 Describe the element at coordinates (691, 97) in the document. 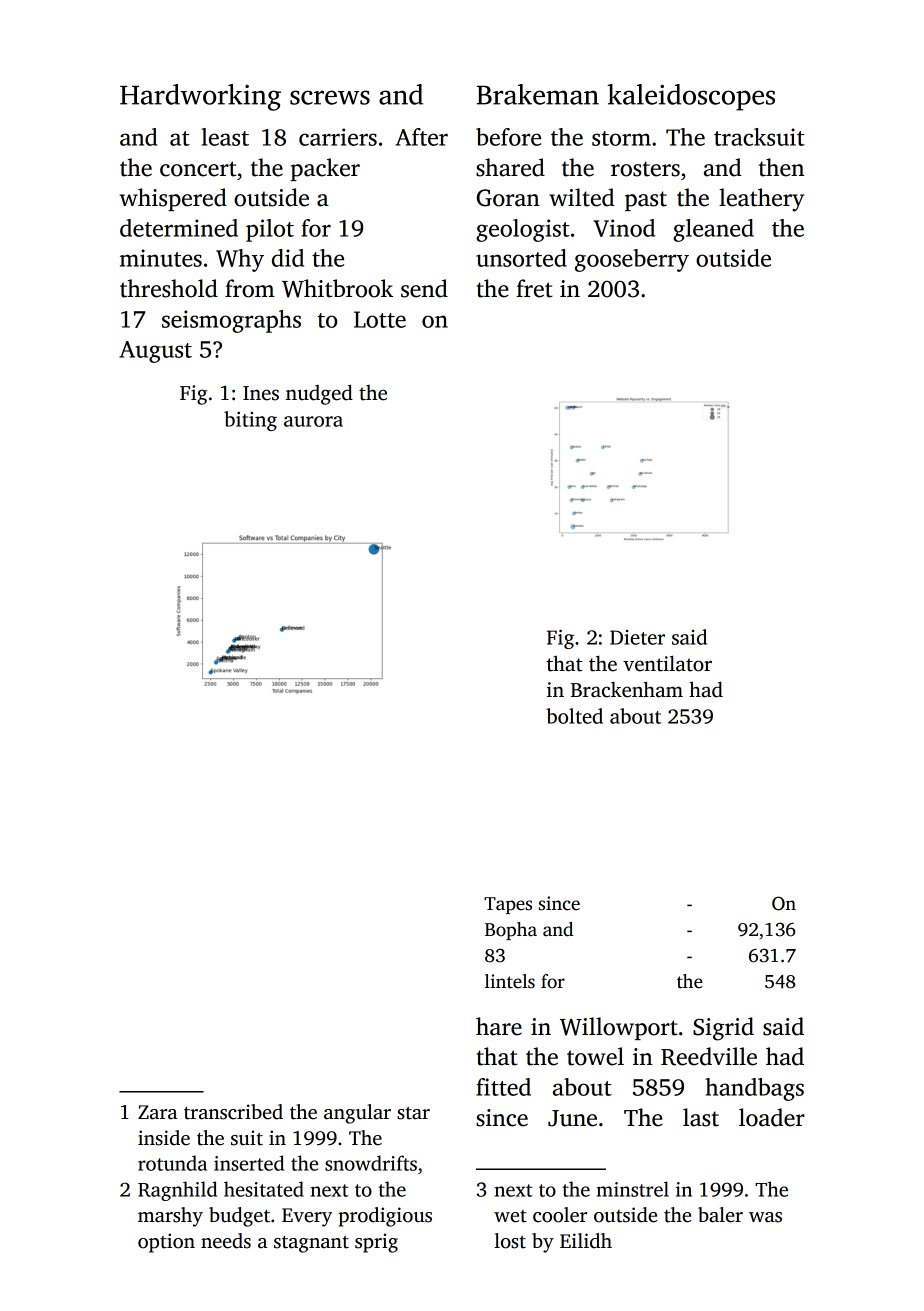

I see `kaleidoscopes` at that location.
